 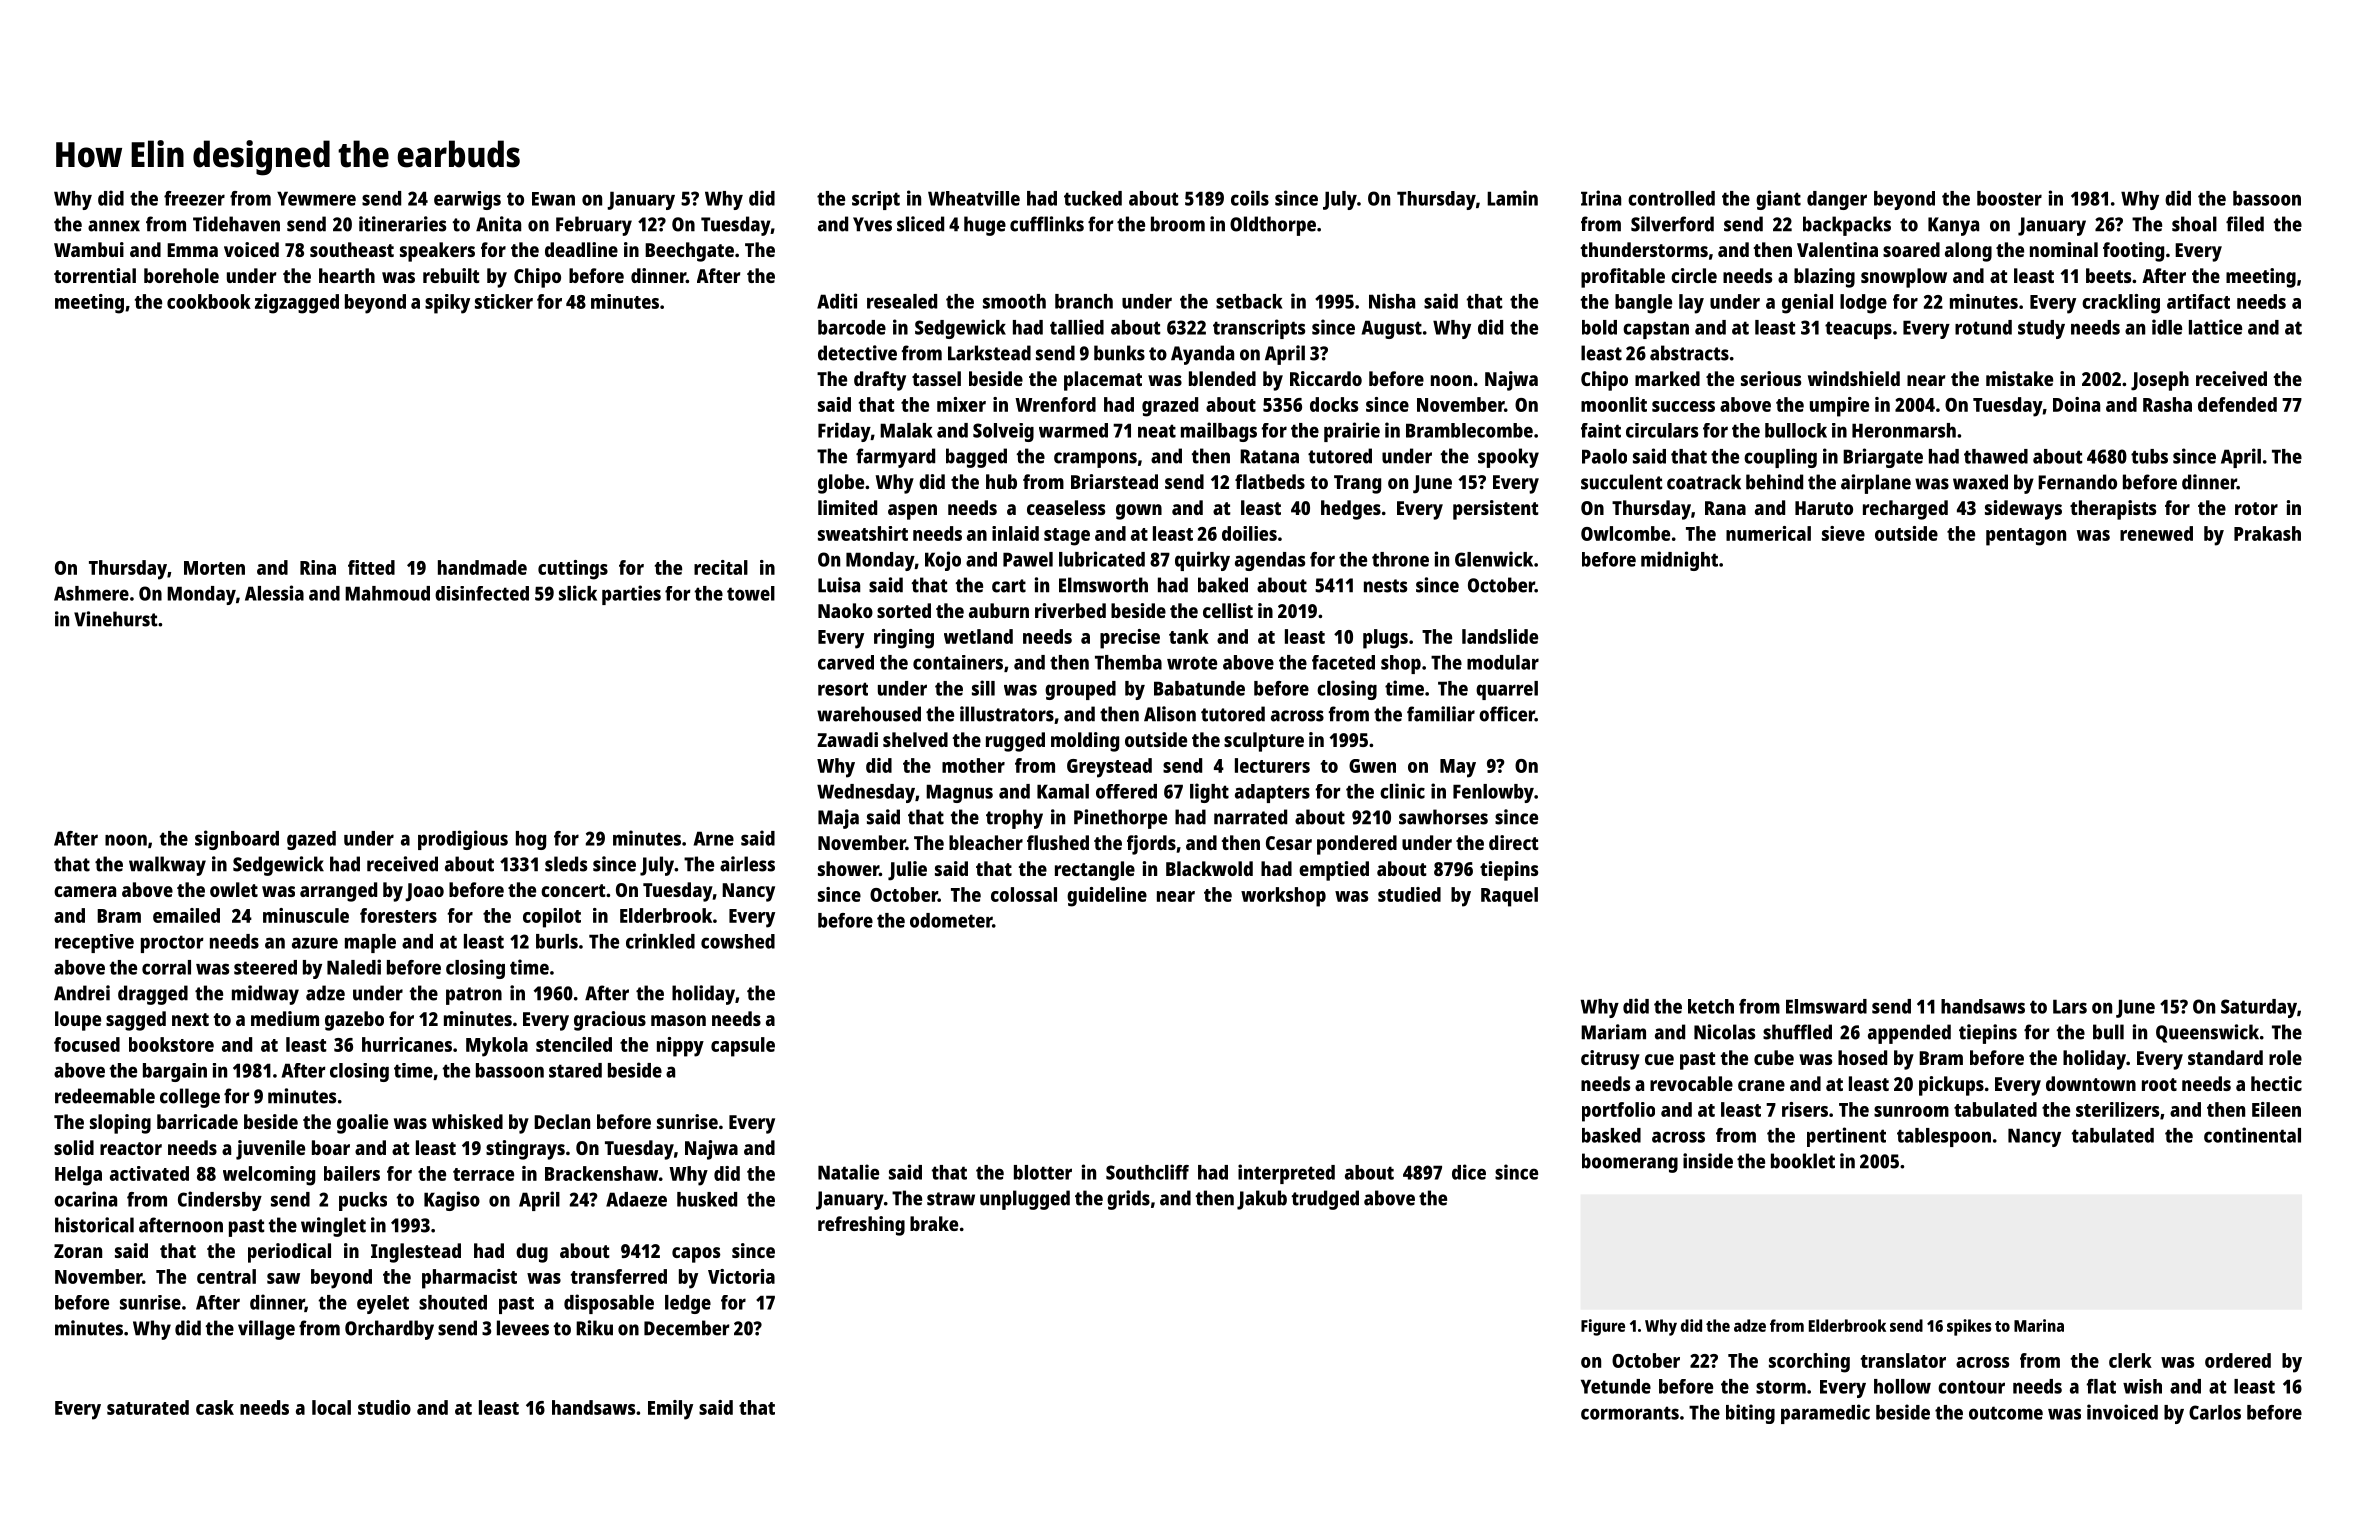 I want to click on village, so click(x=266, y=1330).
